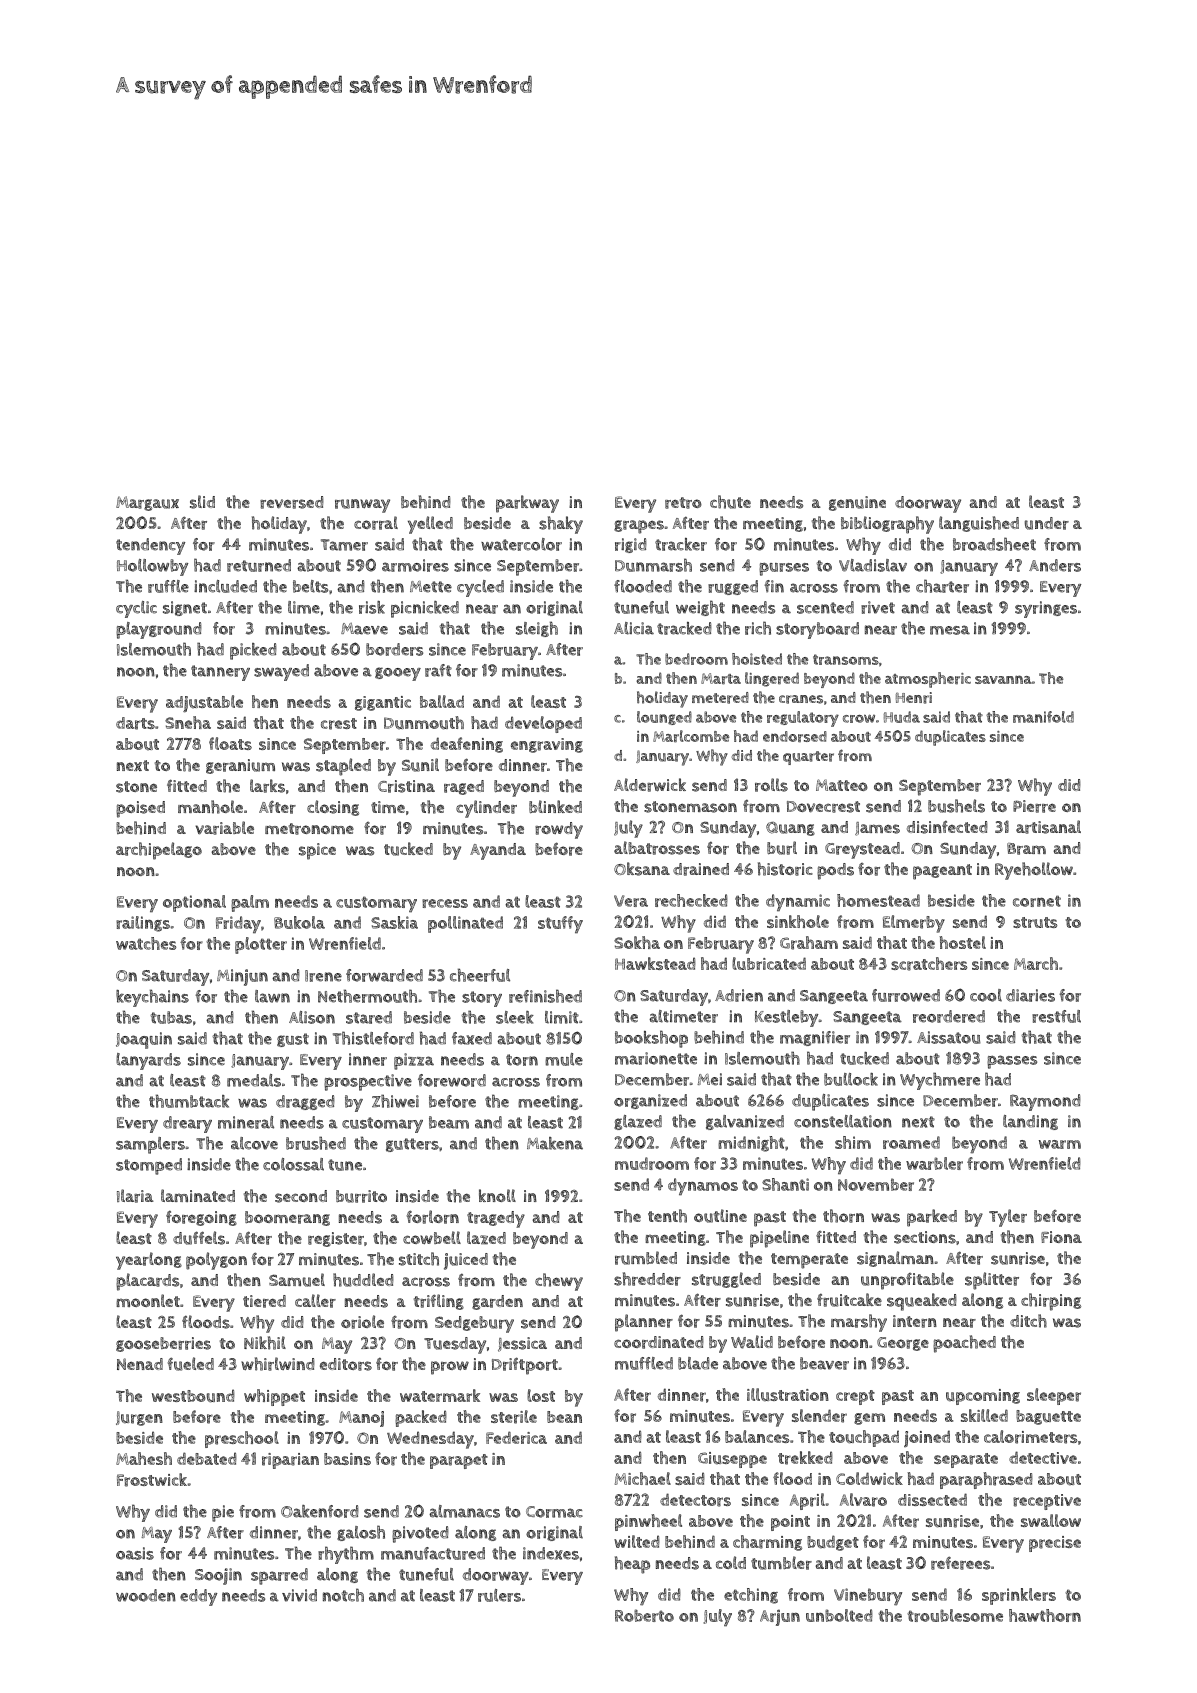 The width and height of the screenshot is (1197, 1693). Describe the element at coordinates (914, 924) in the screenshot. I see `Elmerby` at that location.
